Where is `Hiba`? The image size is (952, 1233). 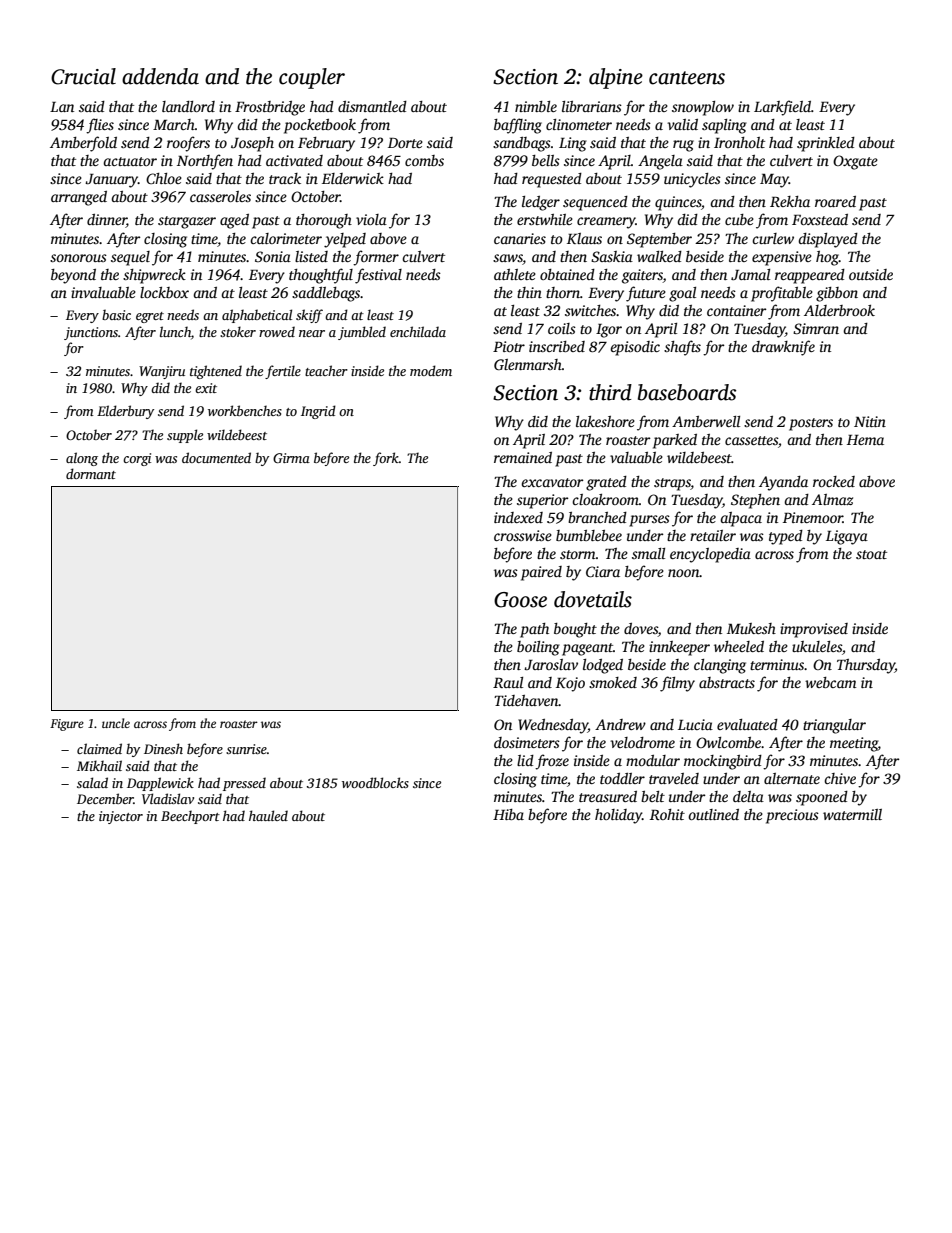
Hiba is located at coordinates (508, 814).
